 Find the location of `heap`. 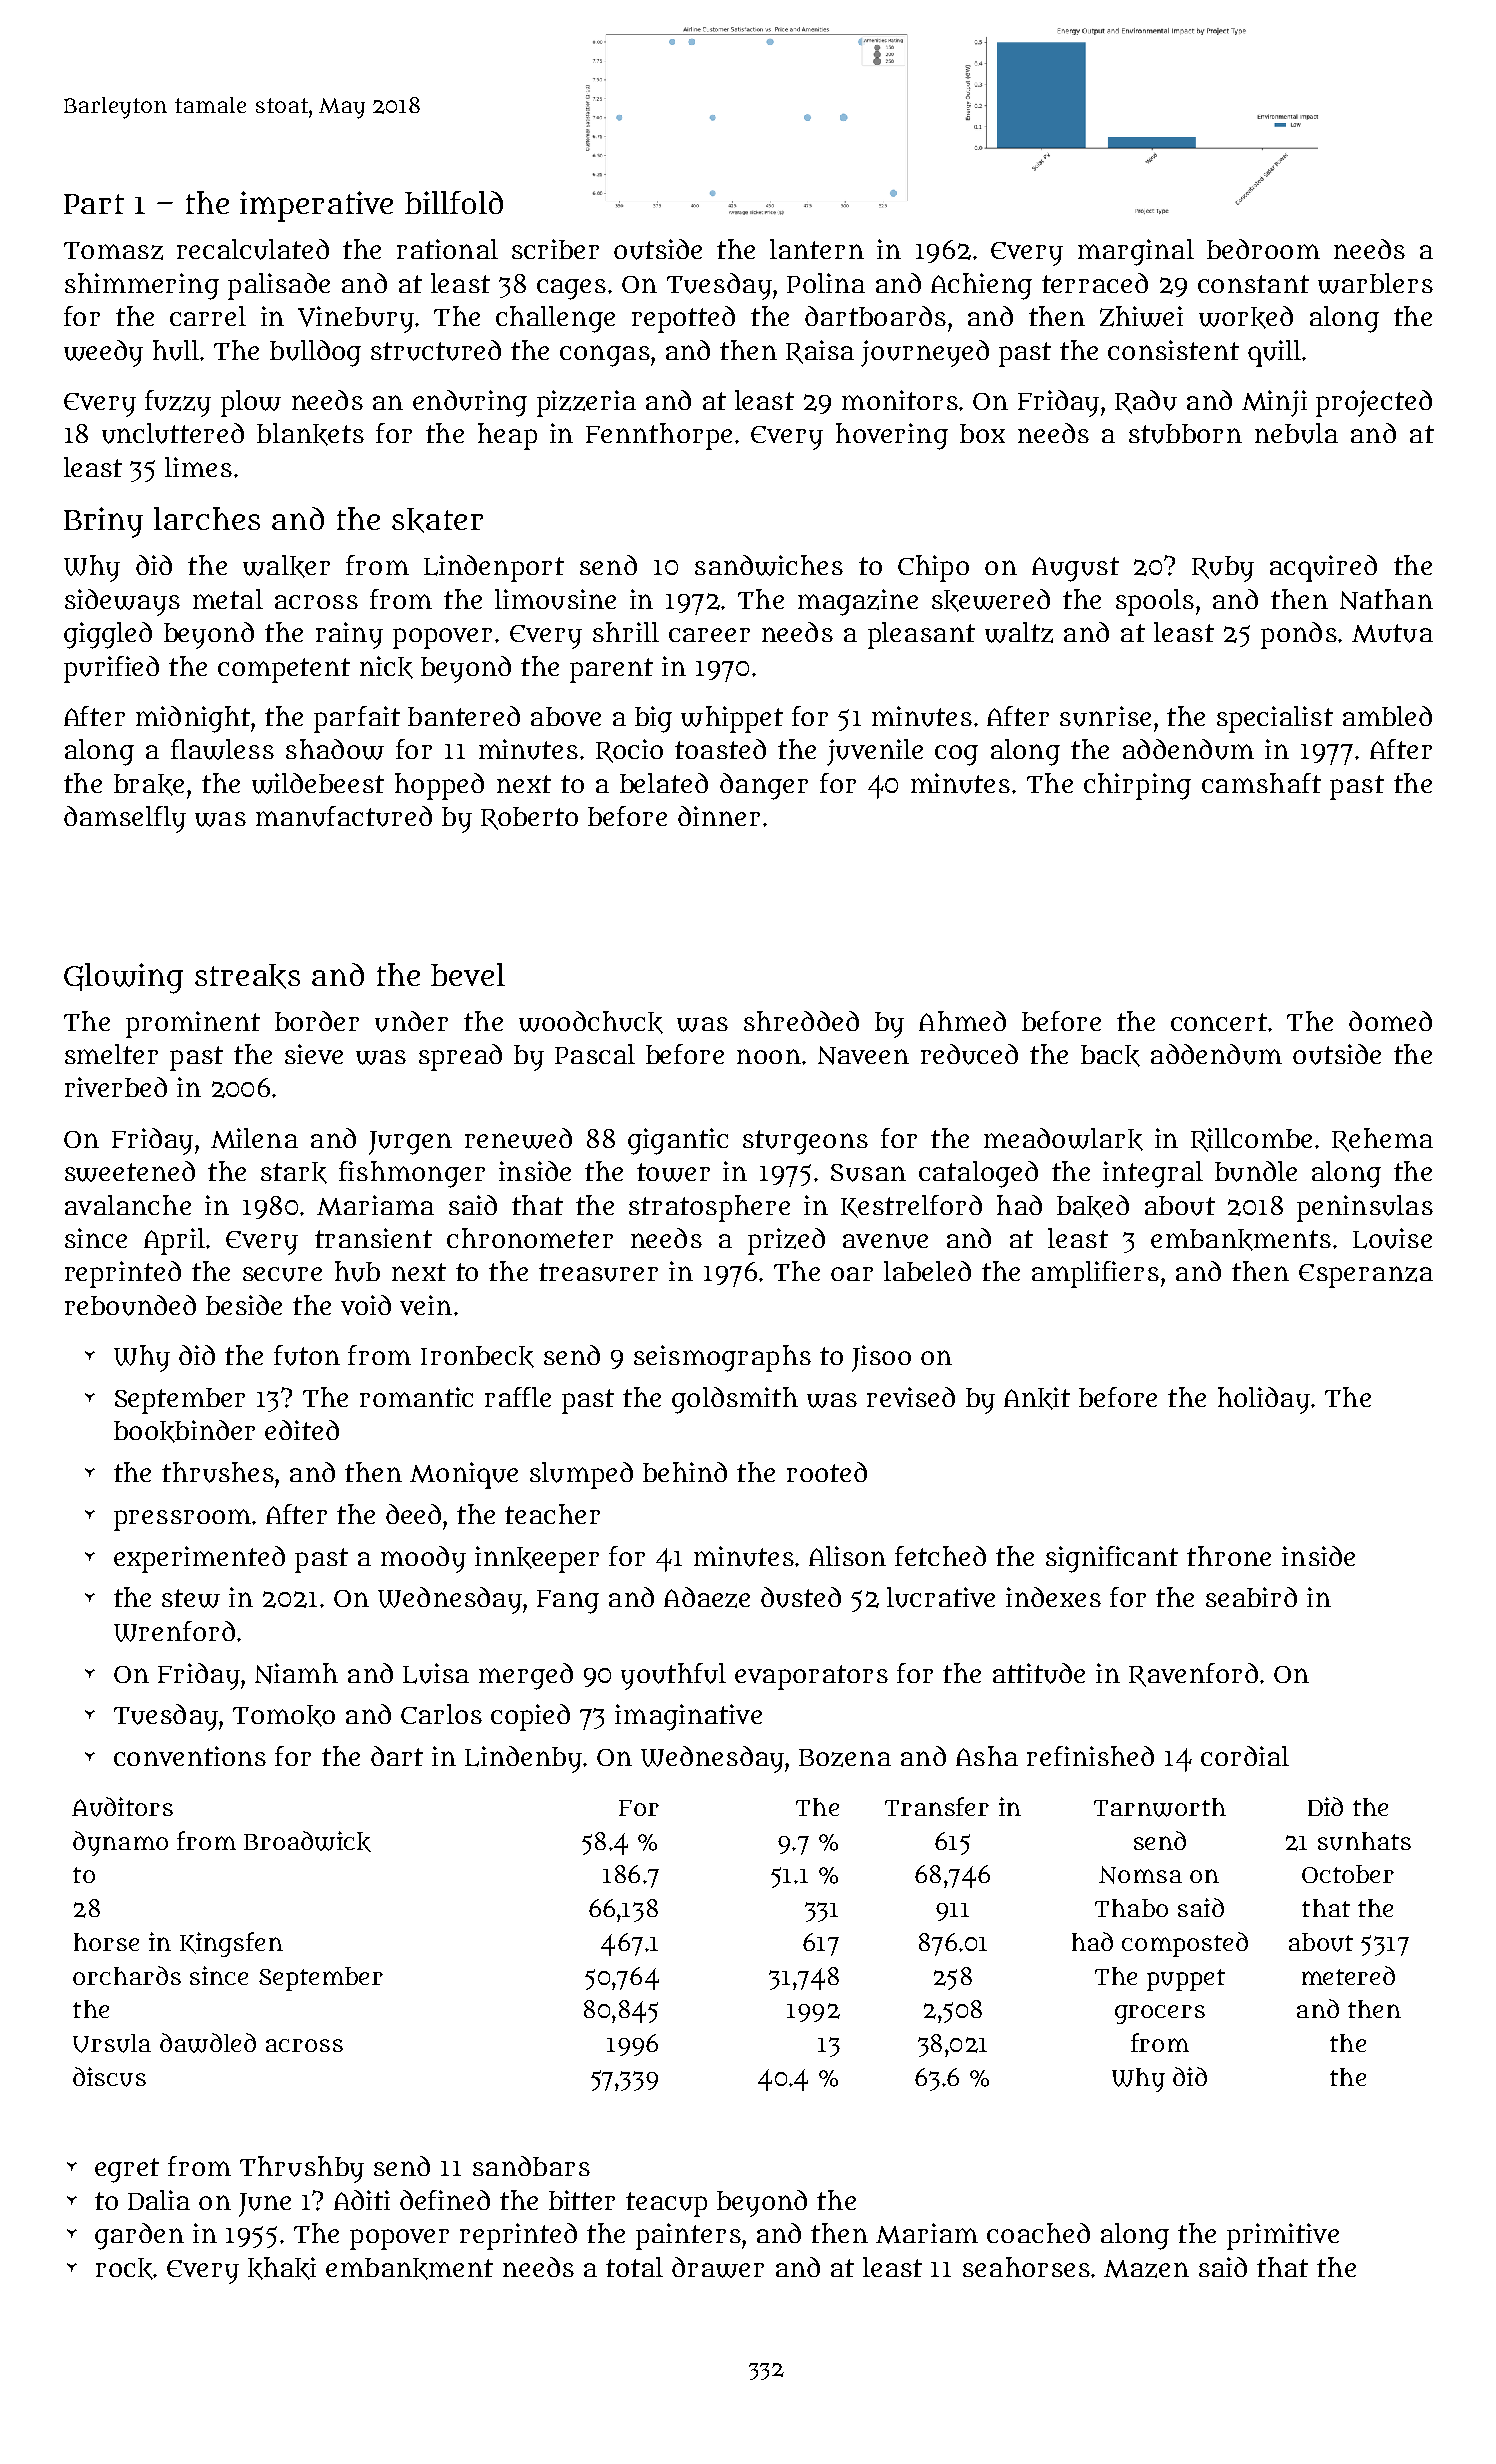

heap is located at coordinates (507, 436).
